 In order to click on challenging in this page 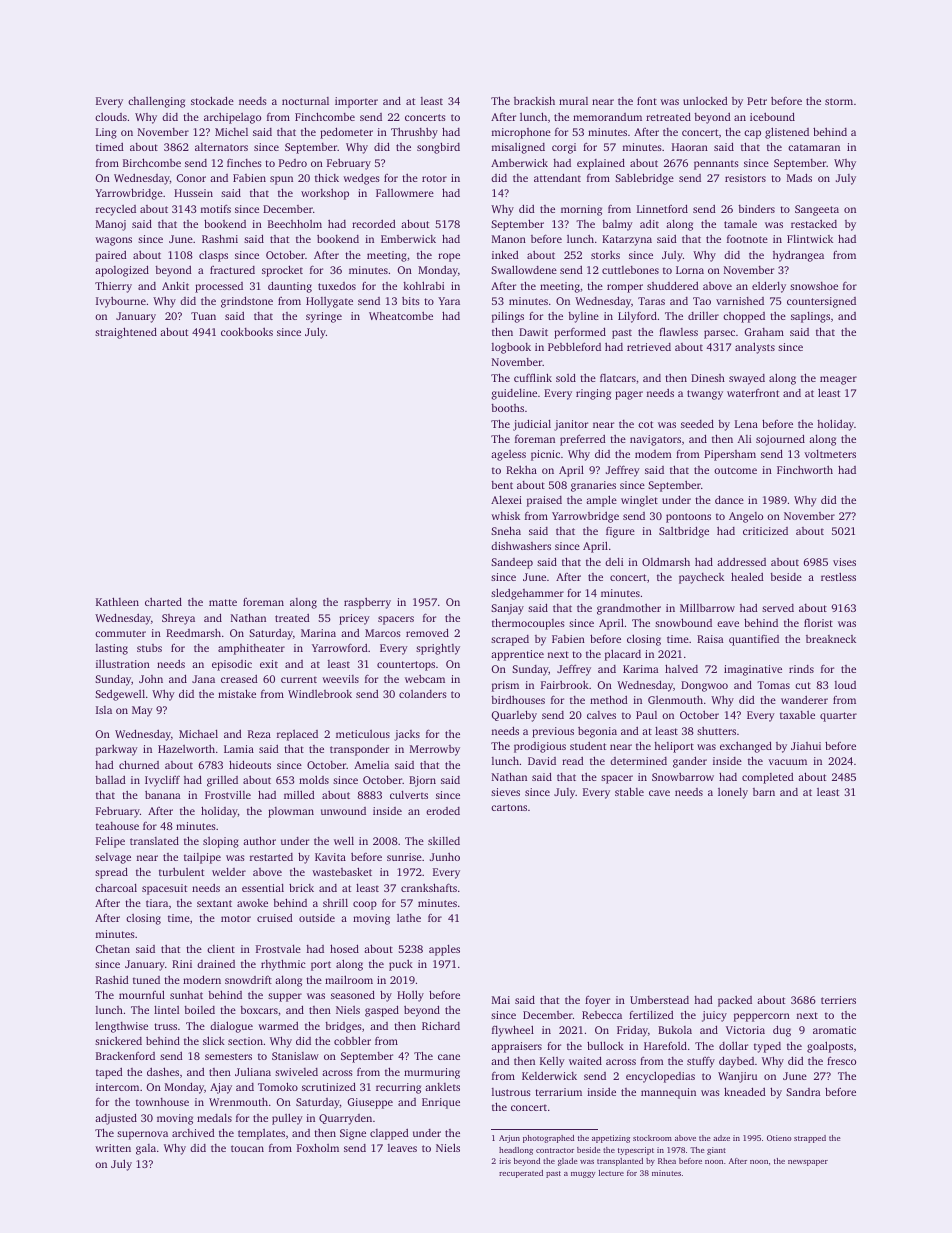, I will do `click(156, 102)`.
